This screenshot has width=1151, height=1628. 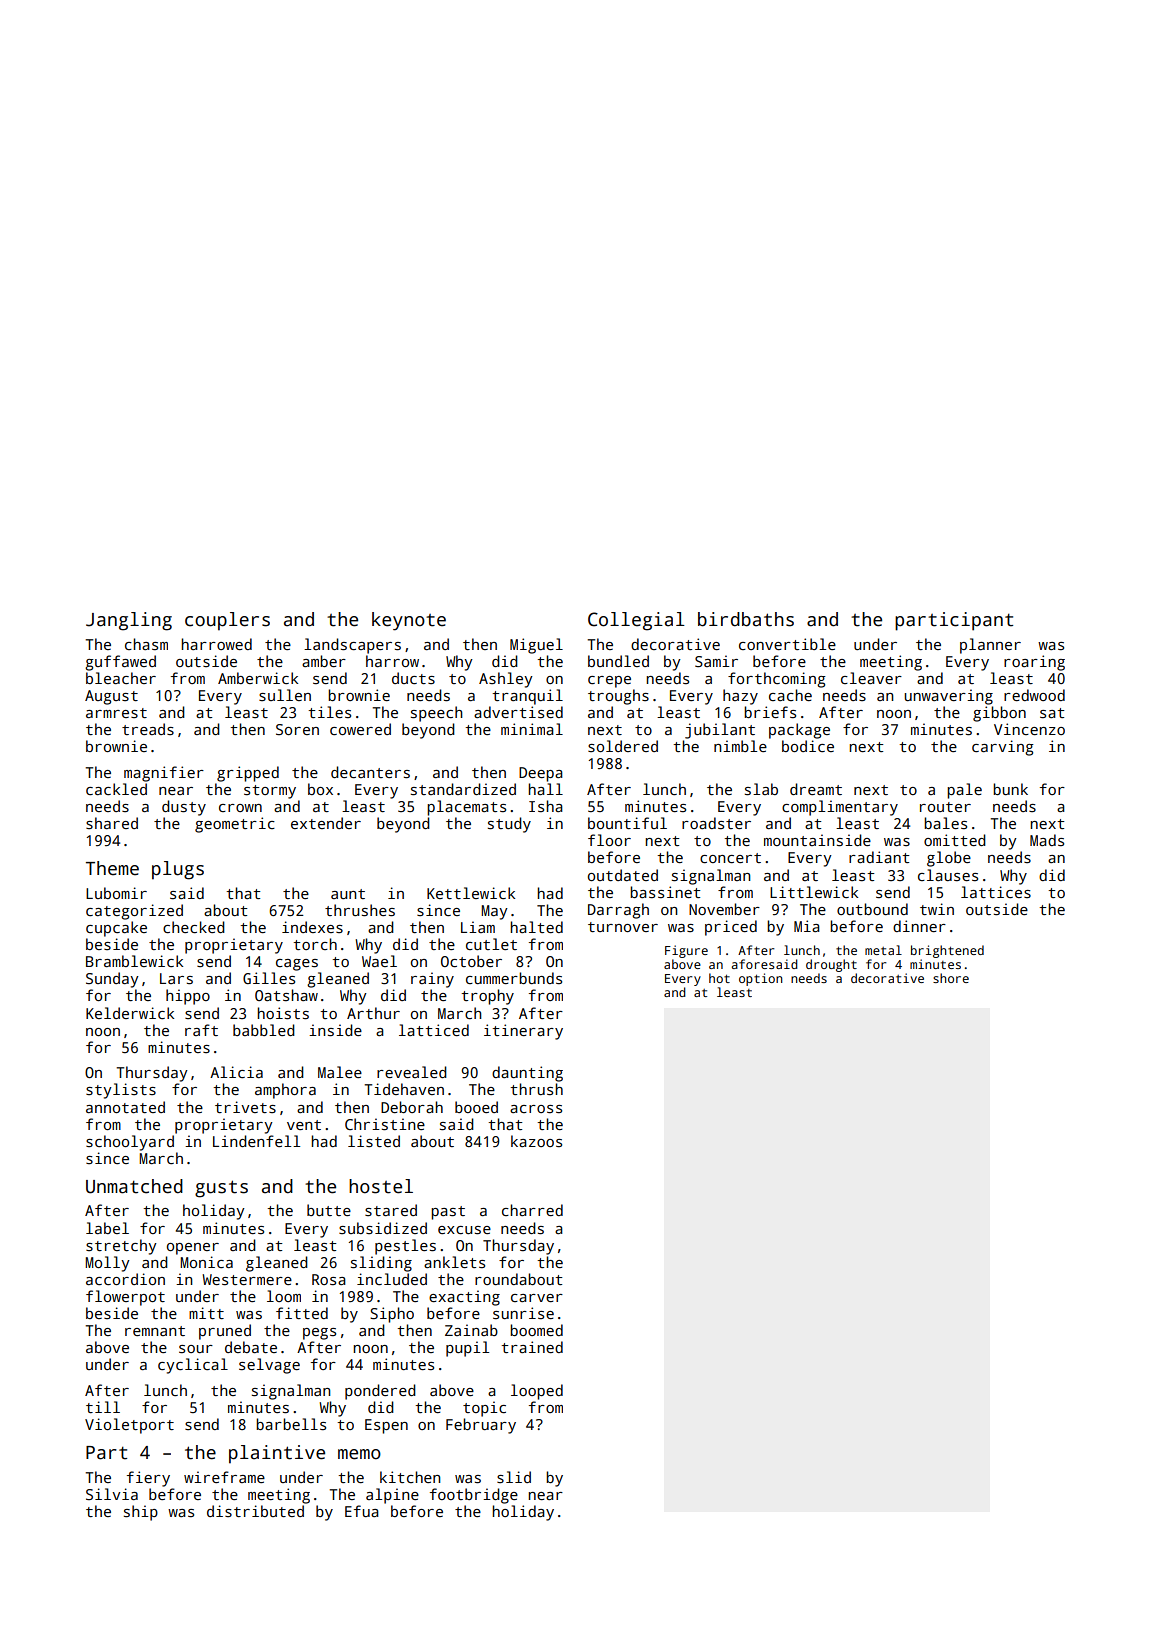 I want to click on shore, so click(x=951, y=978).
